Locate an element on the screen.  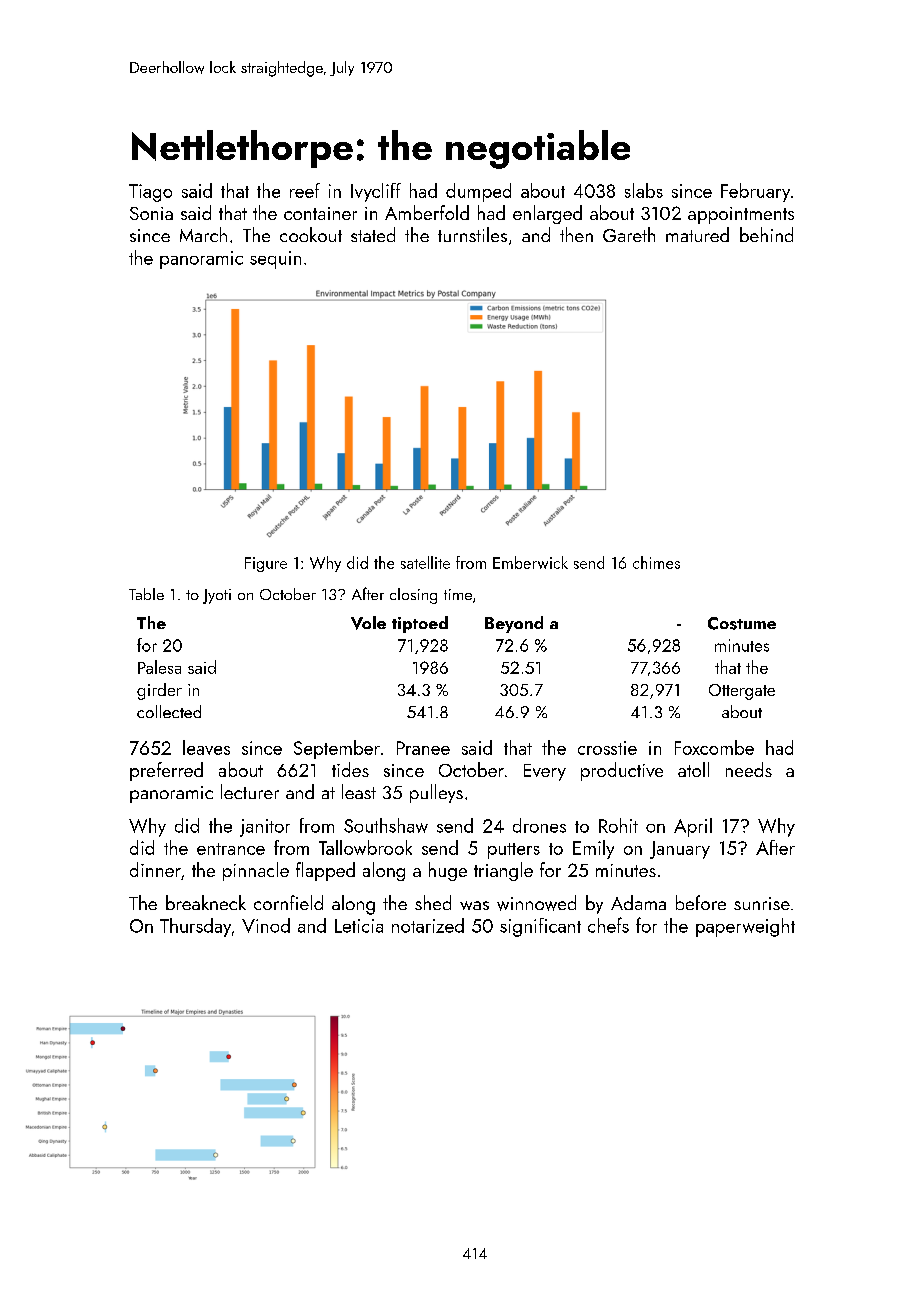
stated is located at coordinates (373, 234).
